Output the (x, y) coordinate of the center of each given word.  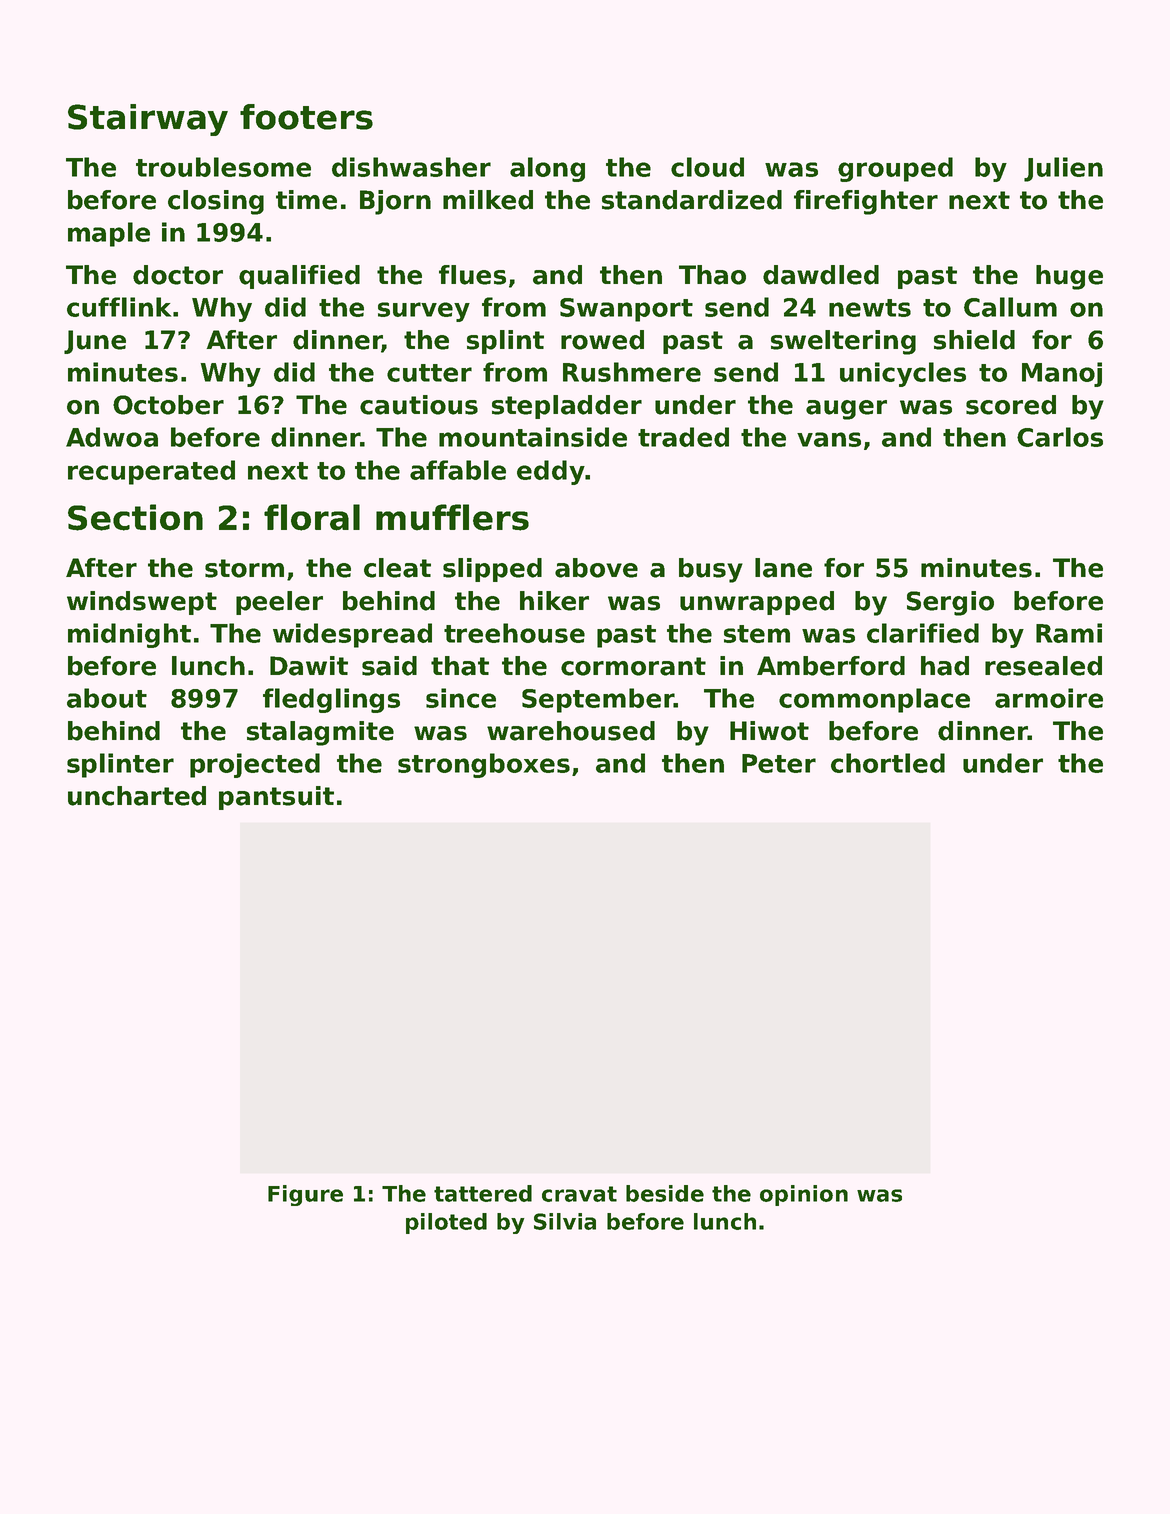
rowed (602, 340)
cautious (419, 405)
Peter (779, 763)
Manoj (1062, 374)
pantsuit (276, 798)
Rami (1069, 633)
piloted (446, 1223)
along (547, 169)
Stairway (148, 120)
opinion (804, 1195)
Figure (305, 1195)
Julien (1063, 169)
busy (711, 570)
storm (244, 568)
